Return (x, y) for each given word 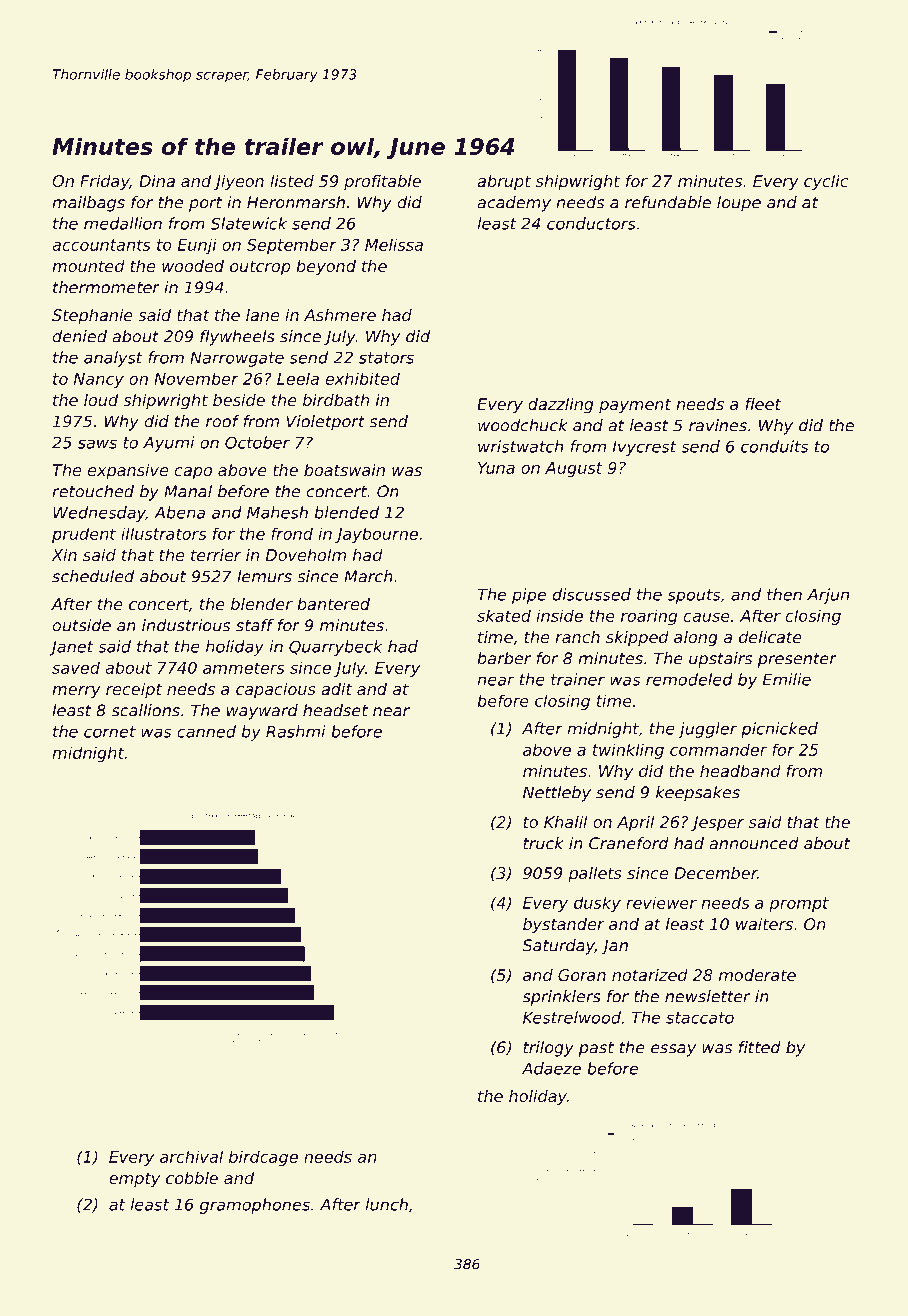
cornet (110, 732)
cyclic (826, 183)
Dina (157, 181)
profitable (382, 183)
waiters (764, 924)
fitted (760, 1047)
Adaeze (551, 1068)
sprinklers (562, 998)
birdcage (263, 1158)
